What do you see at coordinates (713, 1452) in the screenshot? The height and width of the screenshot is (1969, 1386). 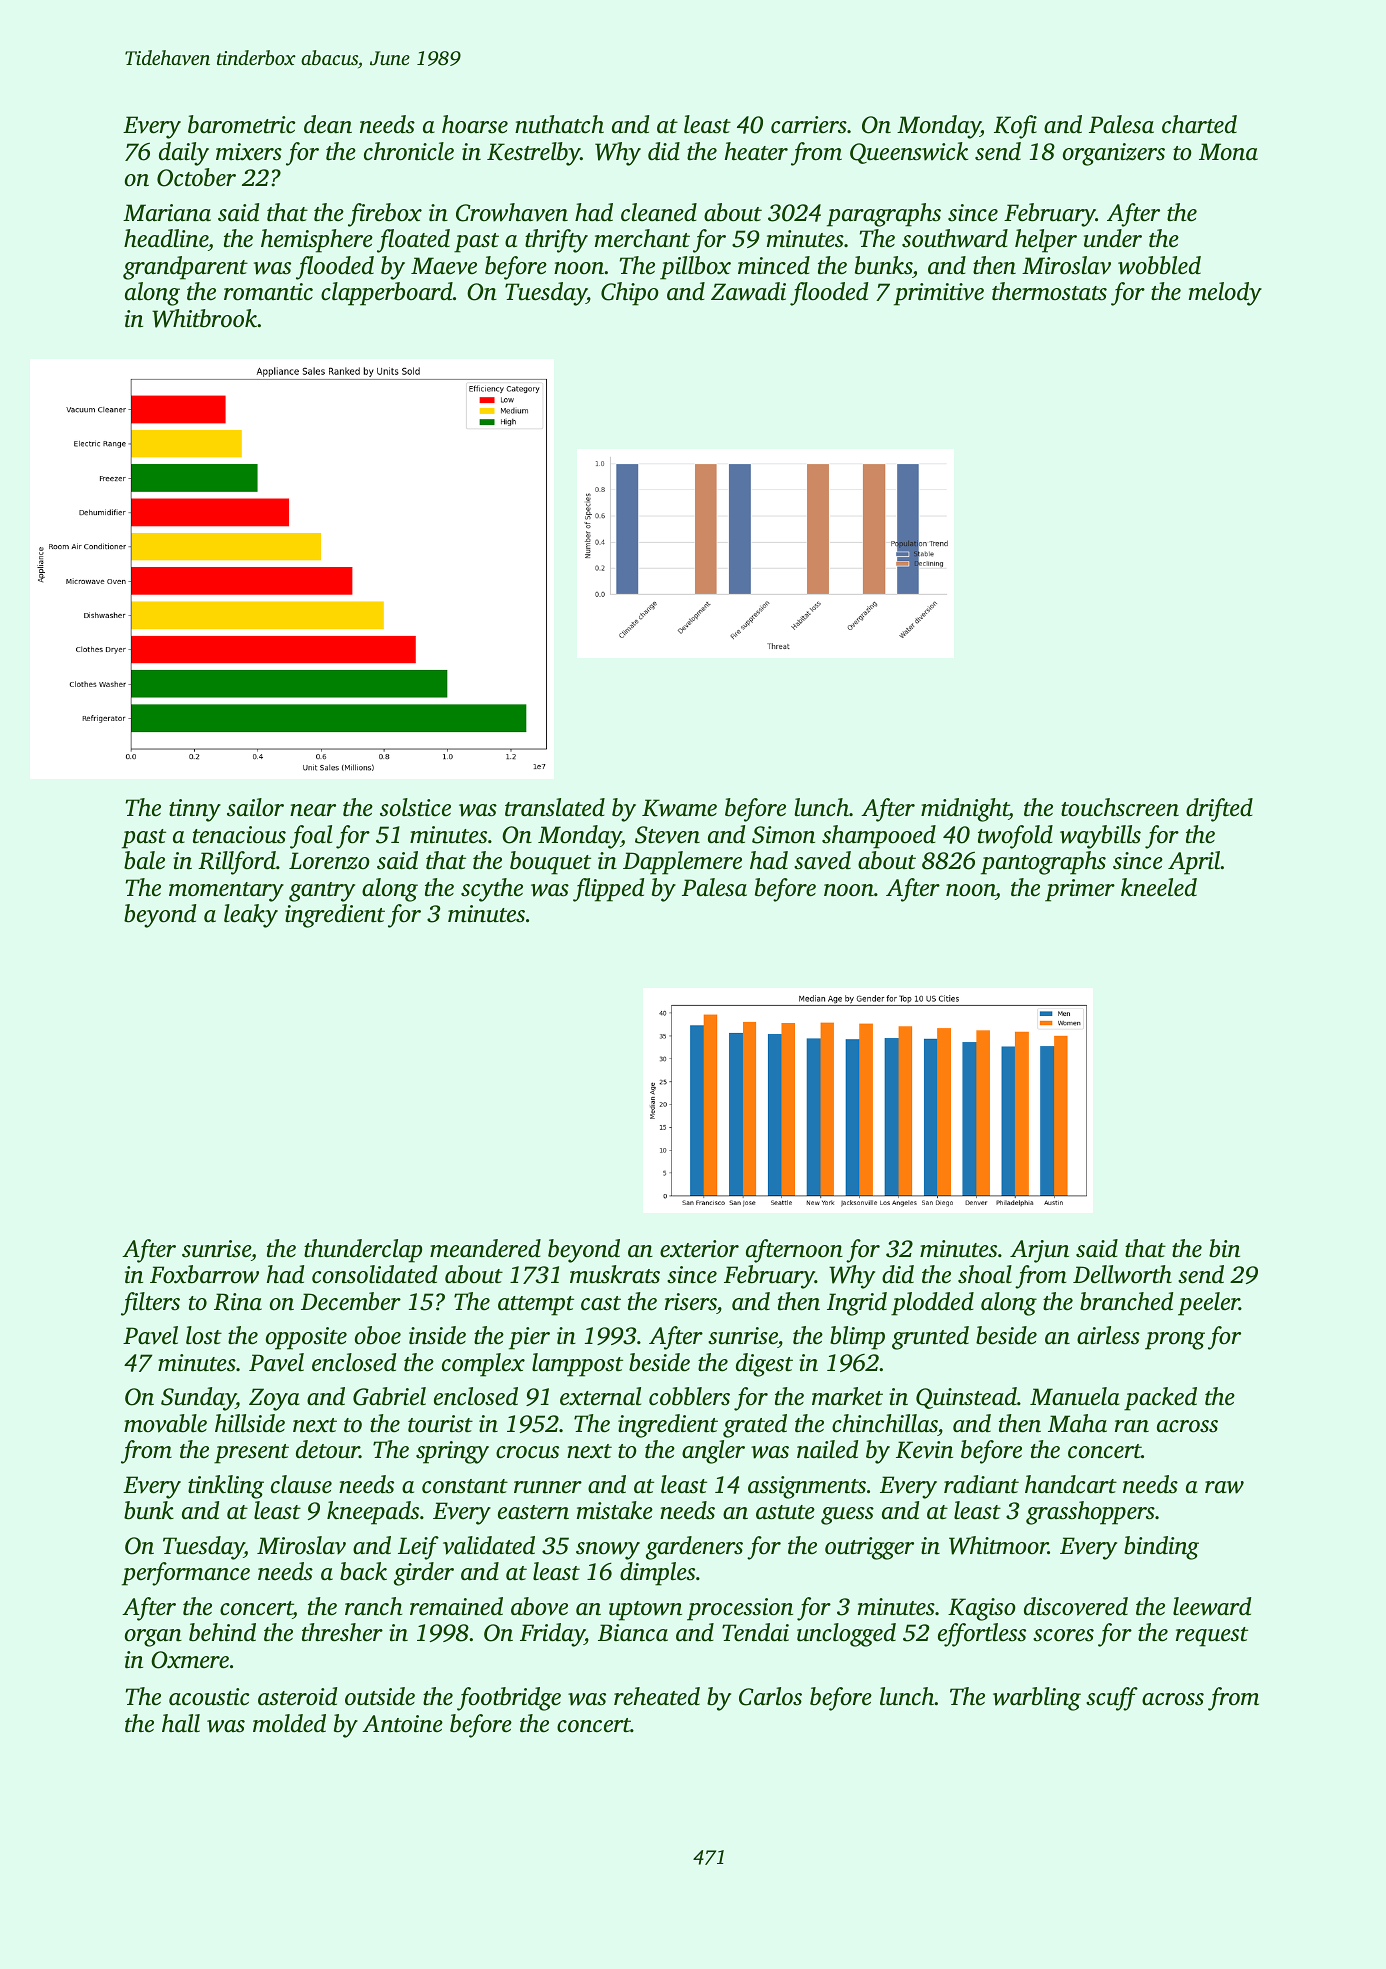 I see `angler` at bounding box center [713, 1452].
